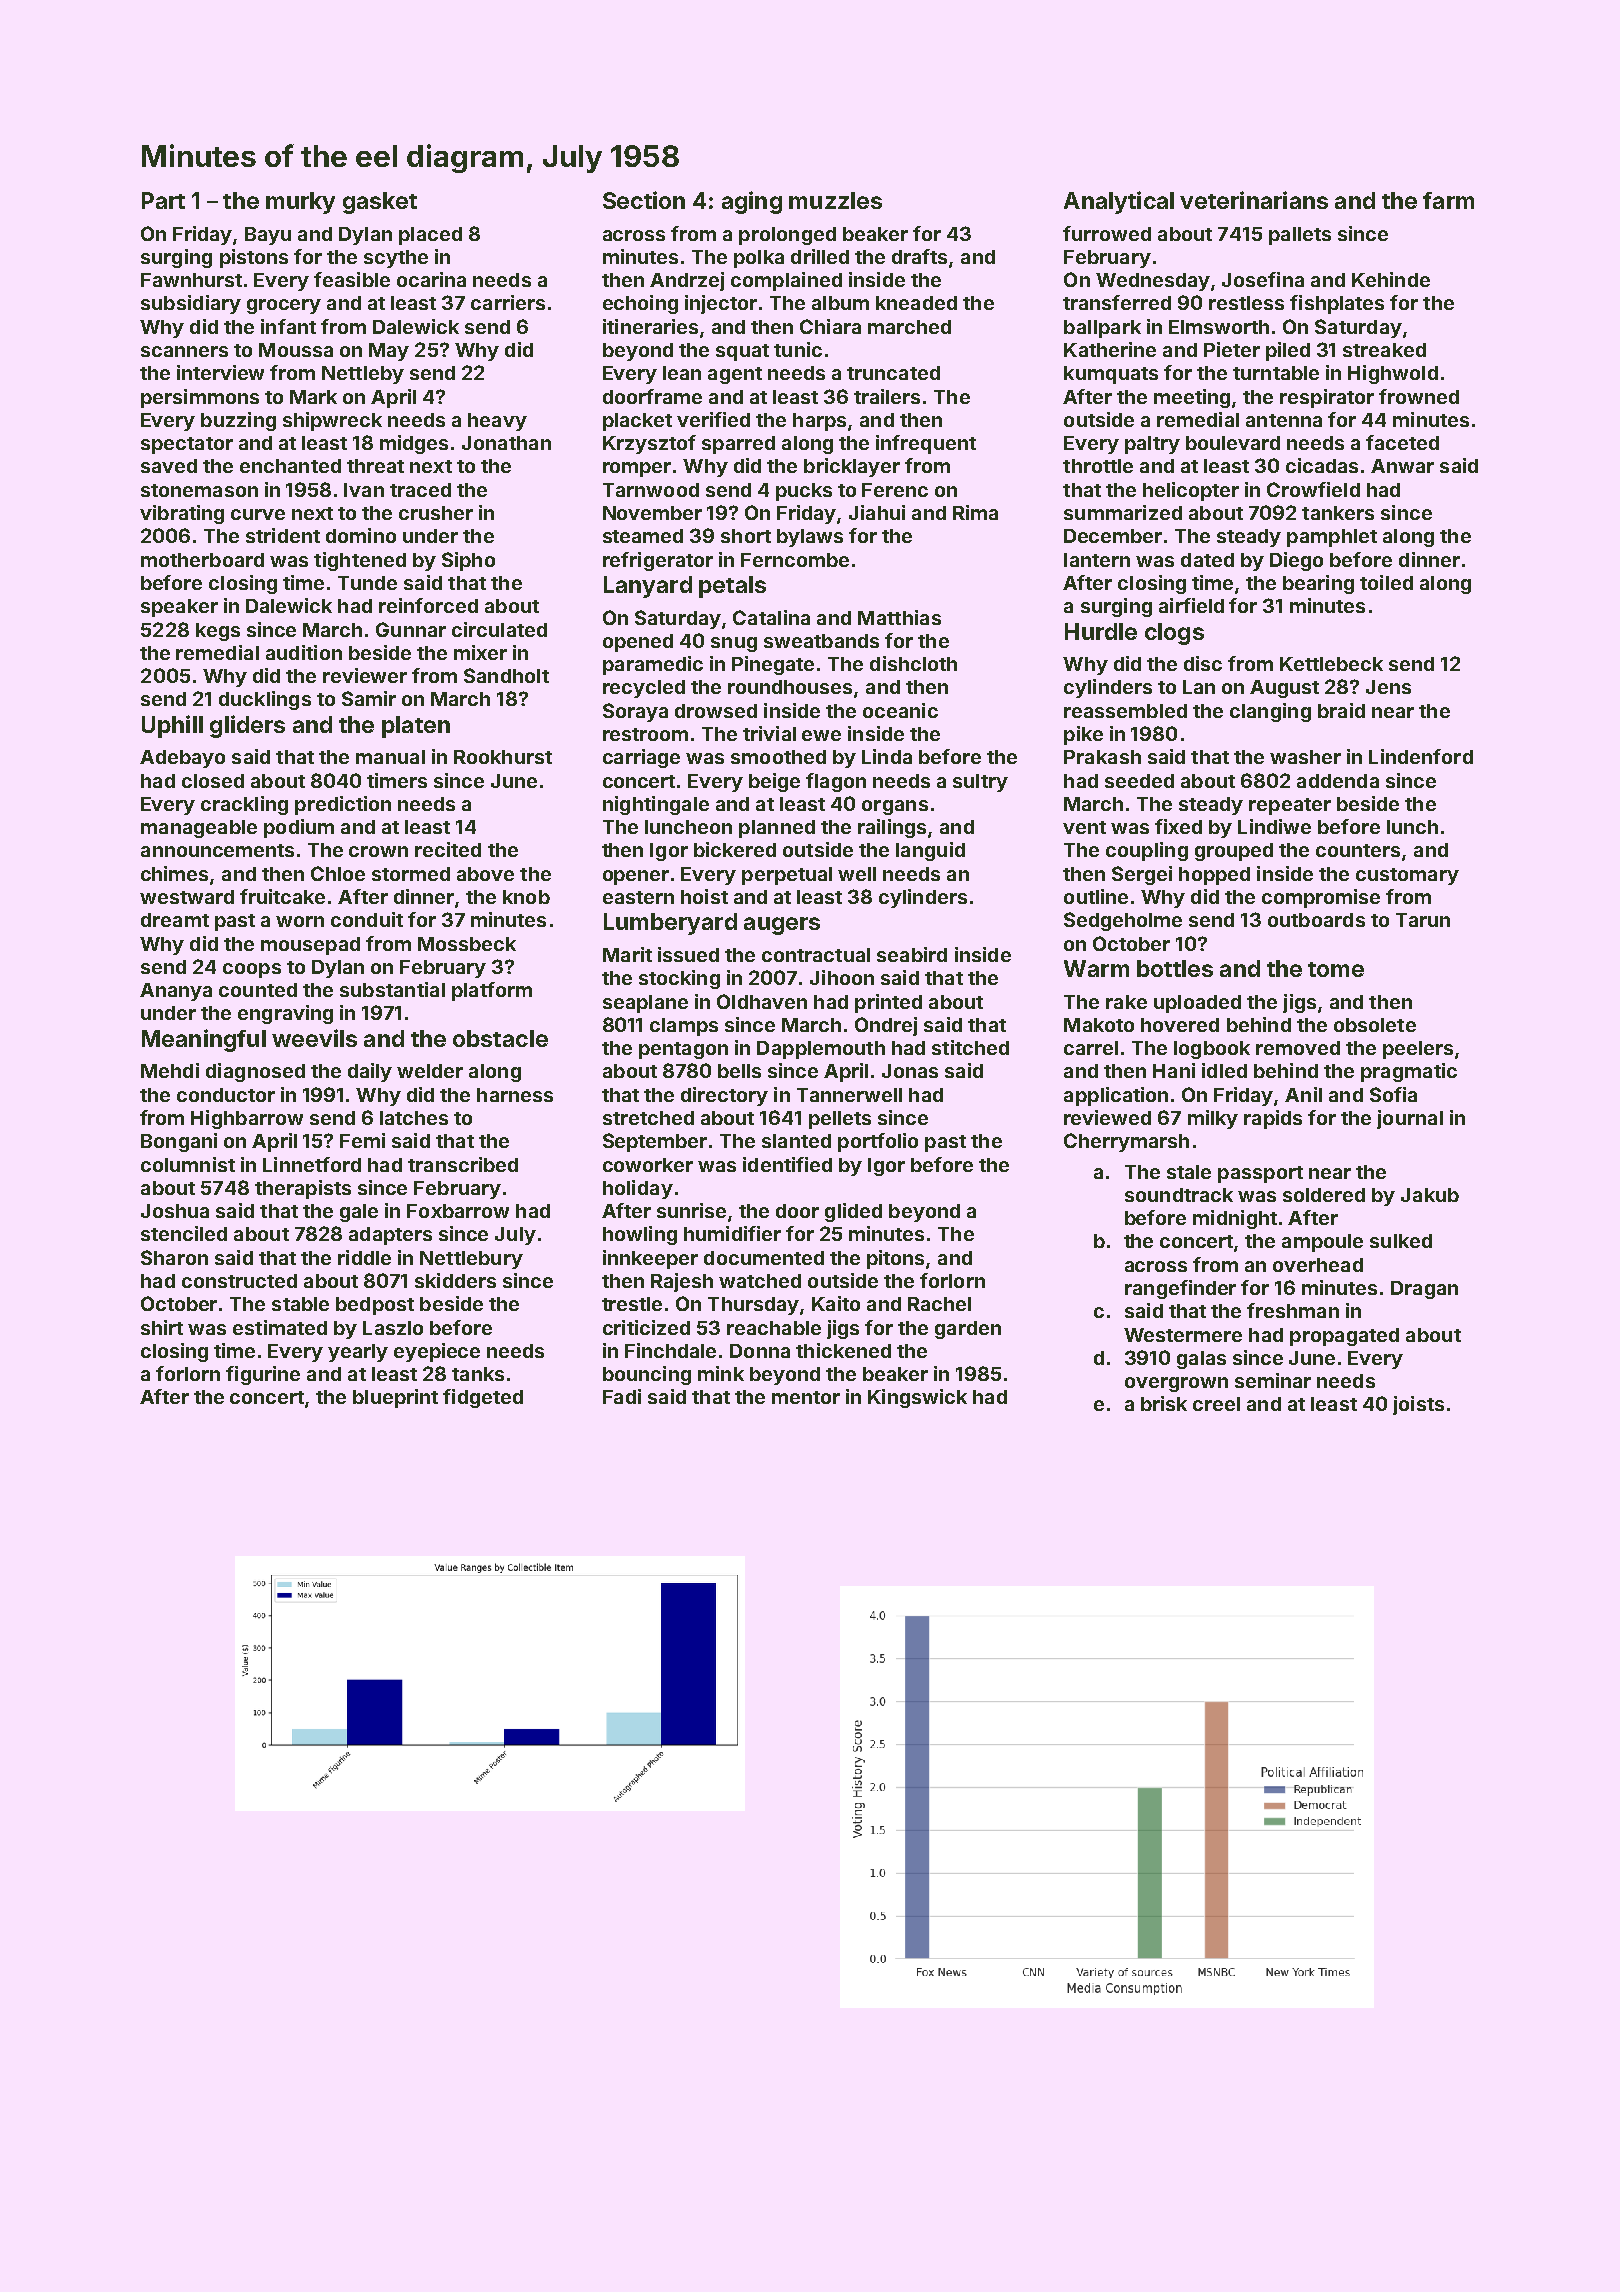 The width and height of the screenshot is (1620, 2292). What do you see at coordinates (622, 1396) in the screenshot?
I see `Fadi` at bounding box center [622, 1396].
